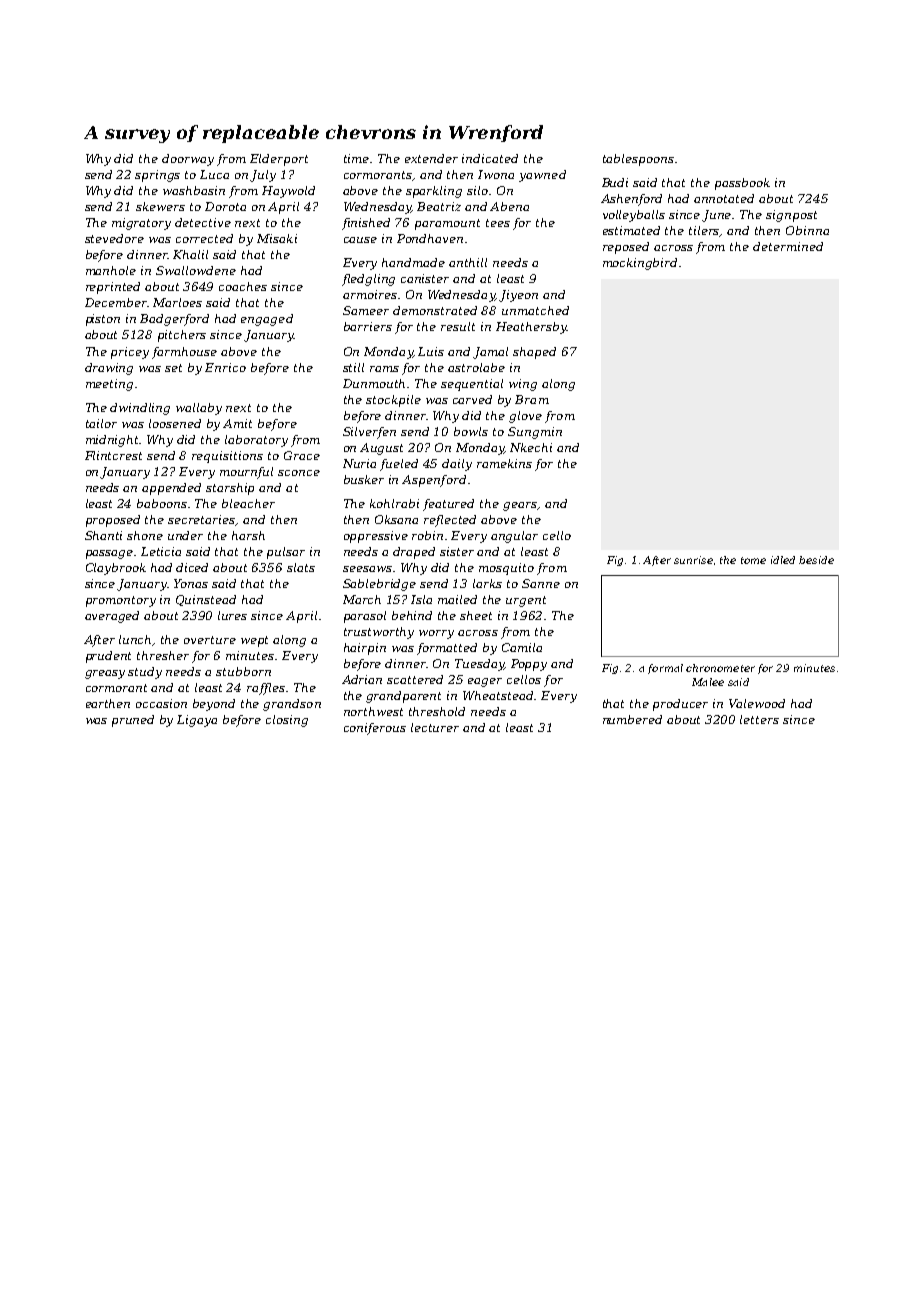 This screenshot has height=1308, width=924. Describe the element at coordinates (435, 727) in the screenshot. I see `lecturer` at that location.
